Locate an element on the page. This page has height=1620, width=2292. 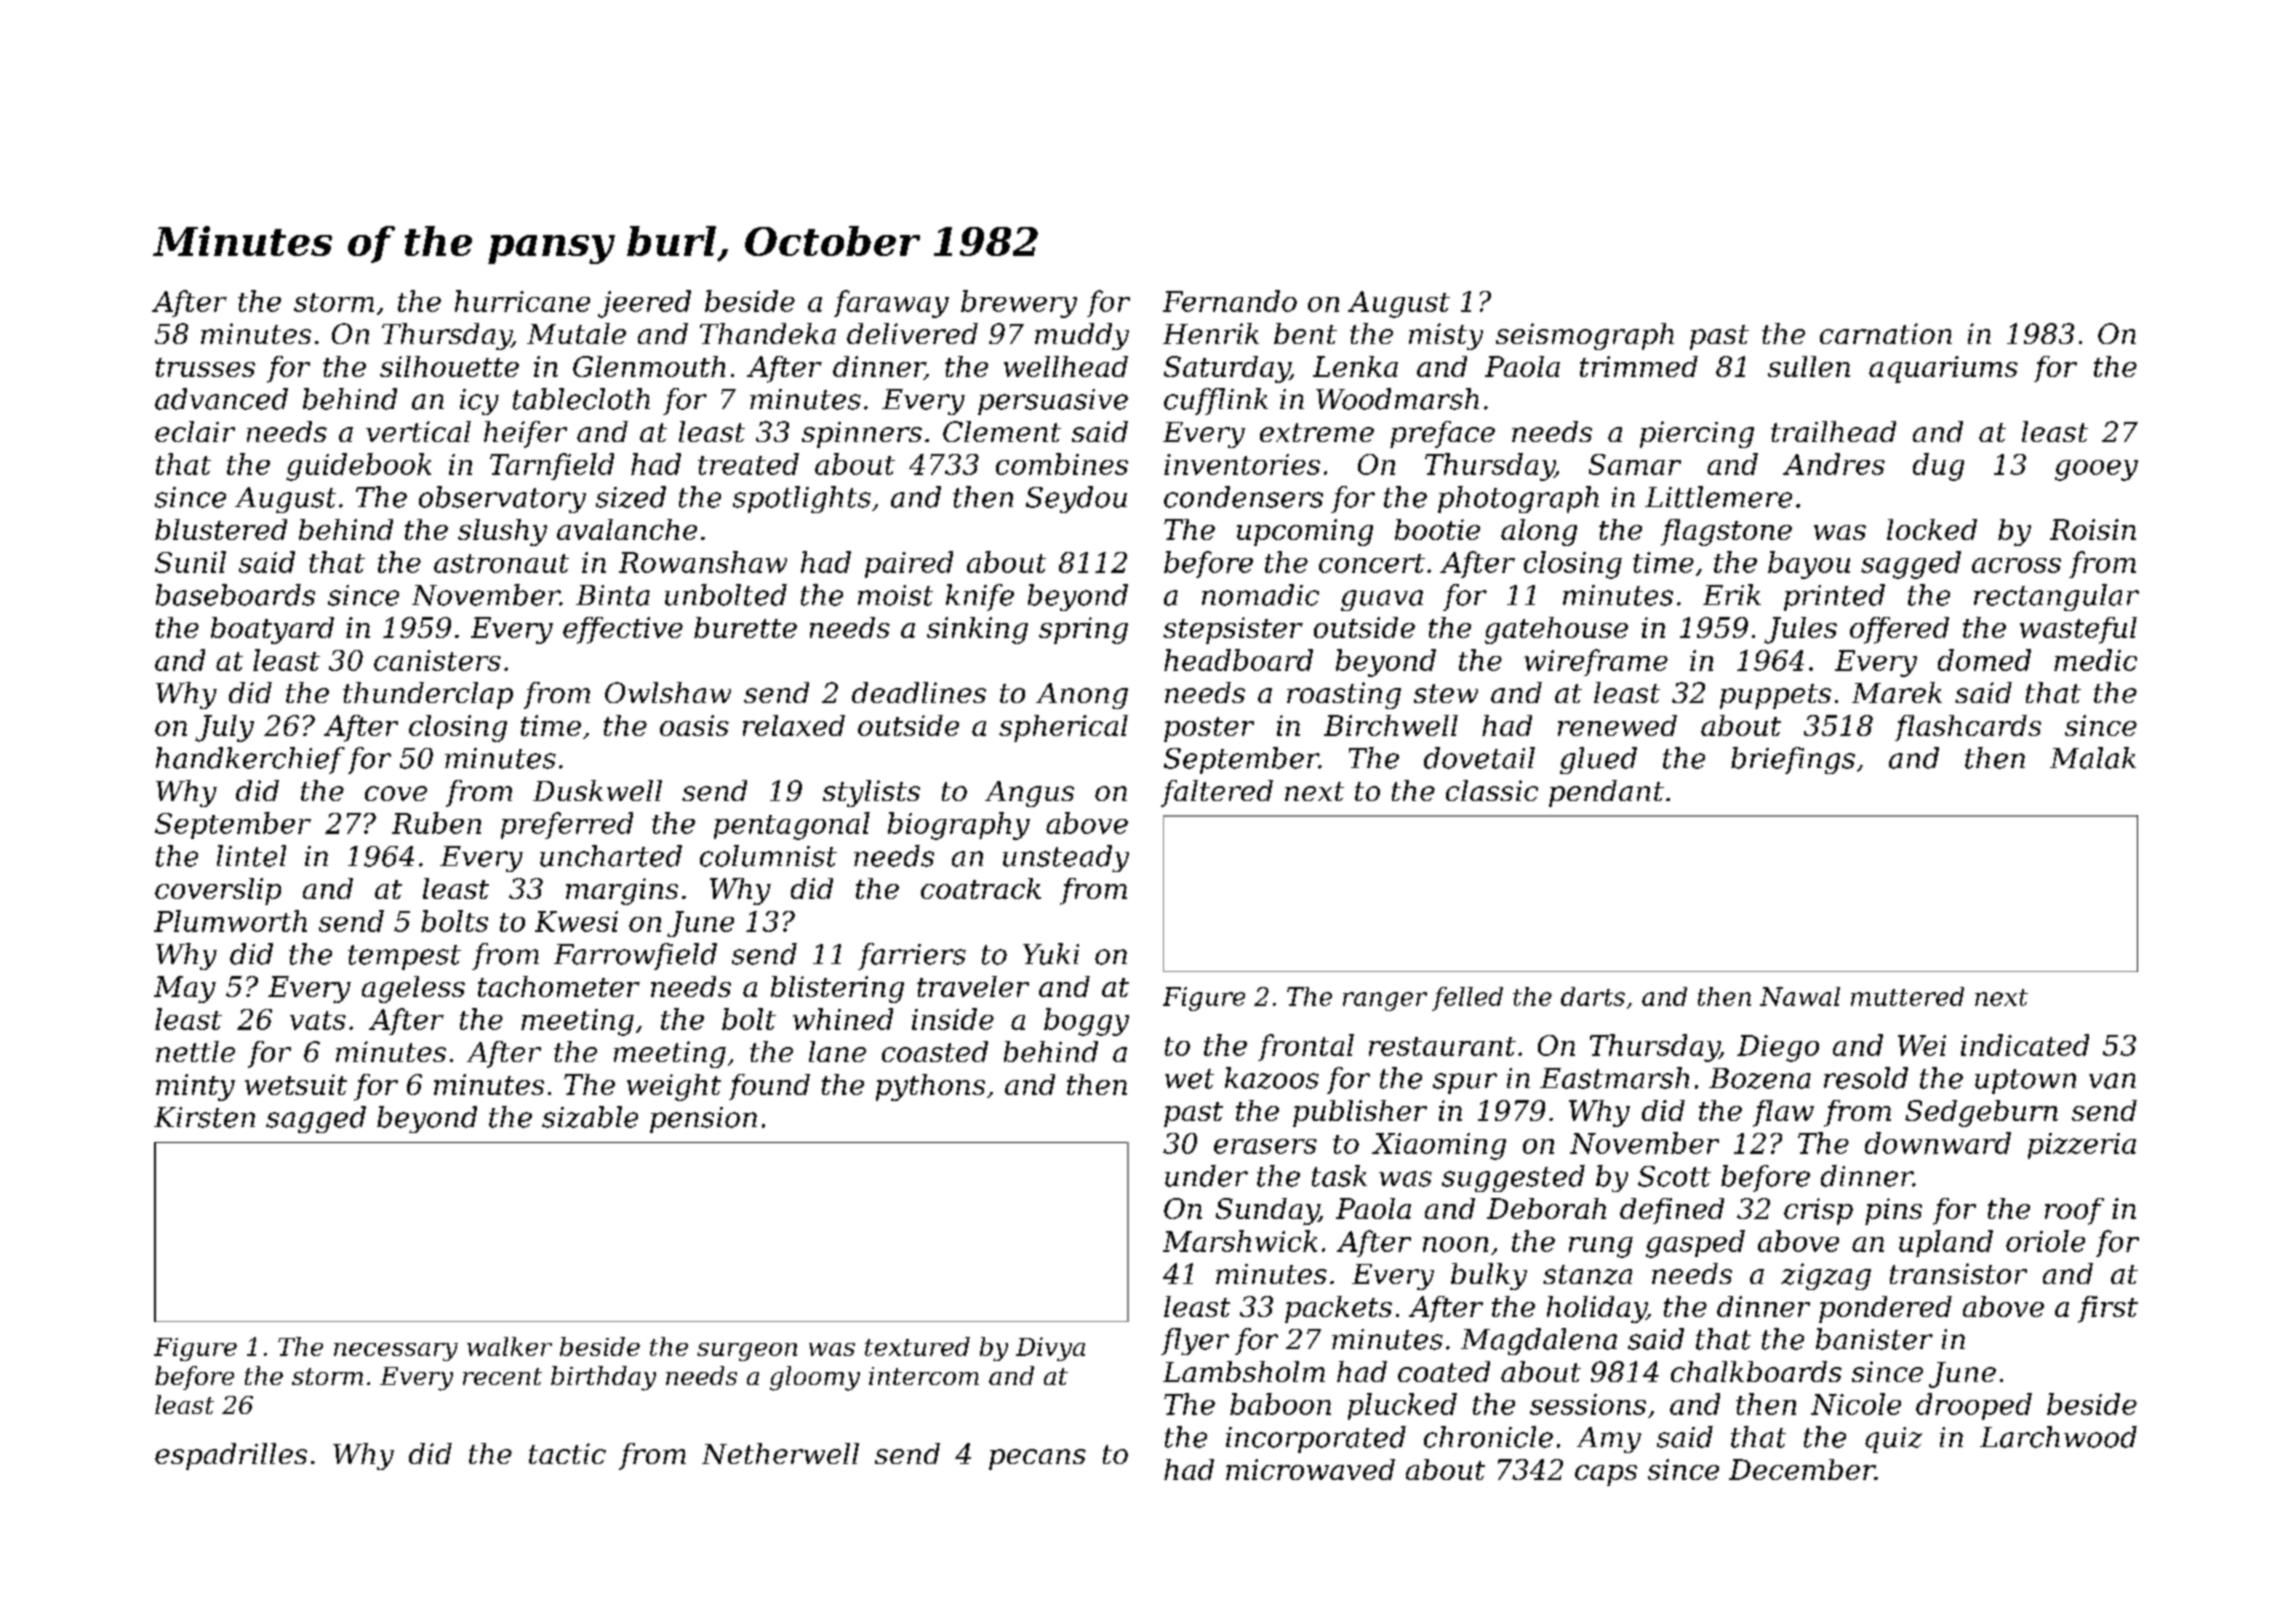
locked is located at coordinates (1932, 529).
